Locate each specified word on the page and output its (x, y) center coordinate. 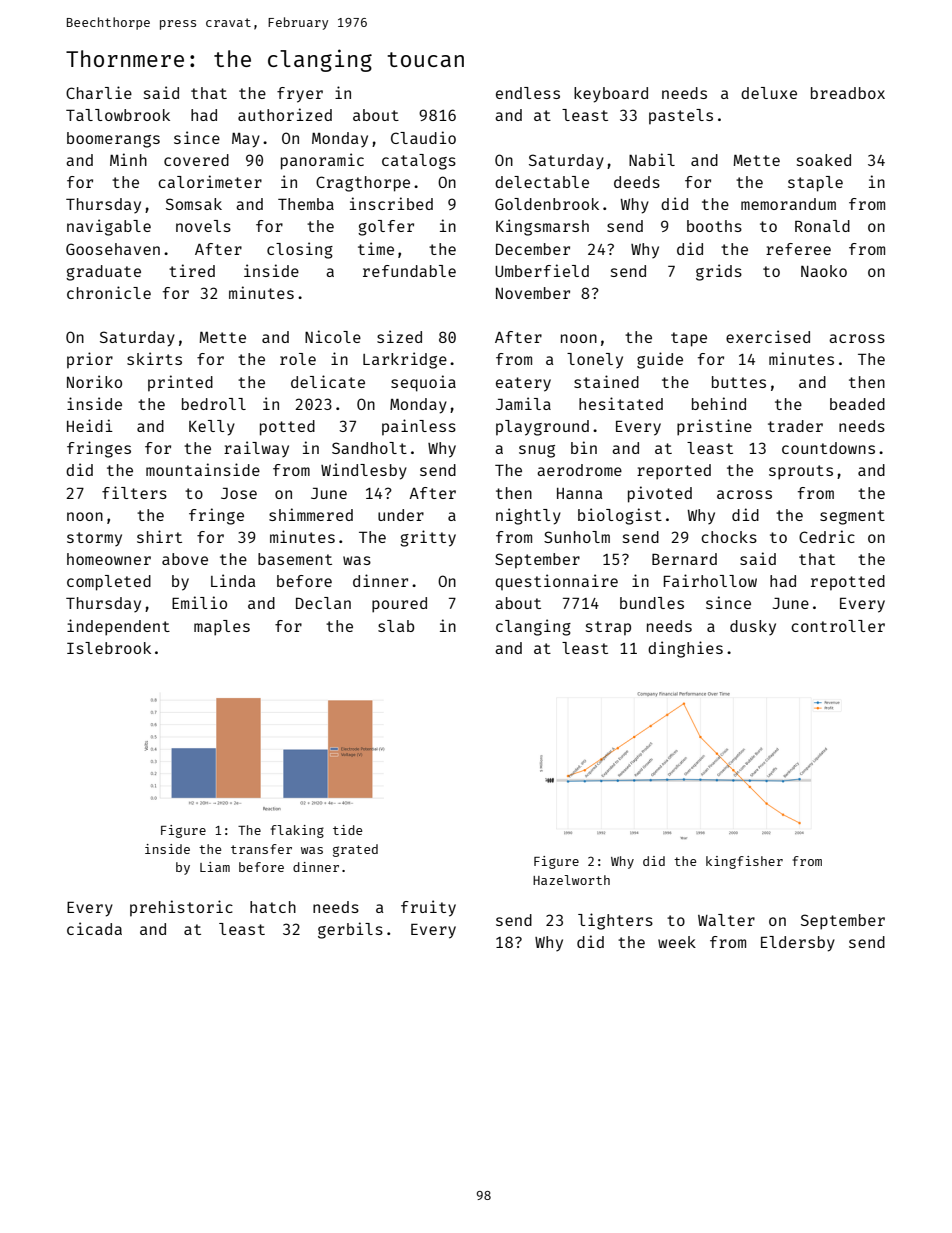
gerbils (350, 930)
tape (689, 339)
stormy (94, 539)
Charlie (99, 92)
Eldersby (798, 944)
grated (355, 850)
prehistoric (181, 908)
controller (838, 626)
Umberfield (542, 270)
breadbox (848, 93)
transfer (261, 849)
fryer (300, 95)
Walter (726, 920)
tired (192, 270)
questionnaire (556, 582)
